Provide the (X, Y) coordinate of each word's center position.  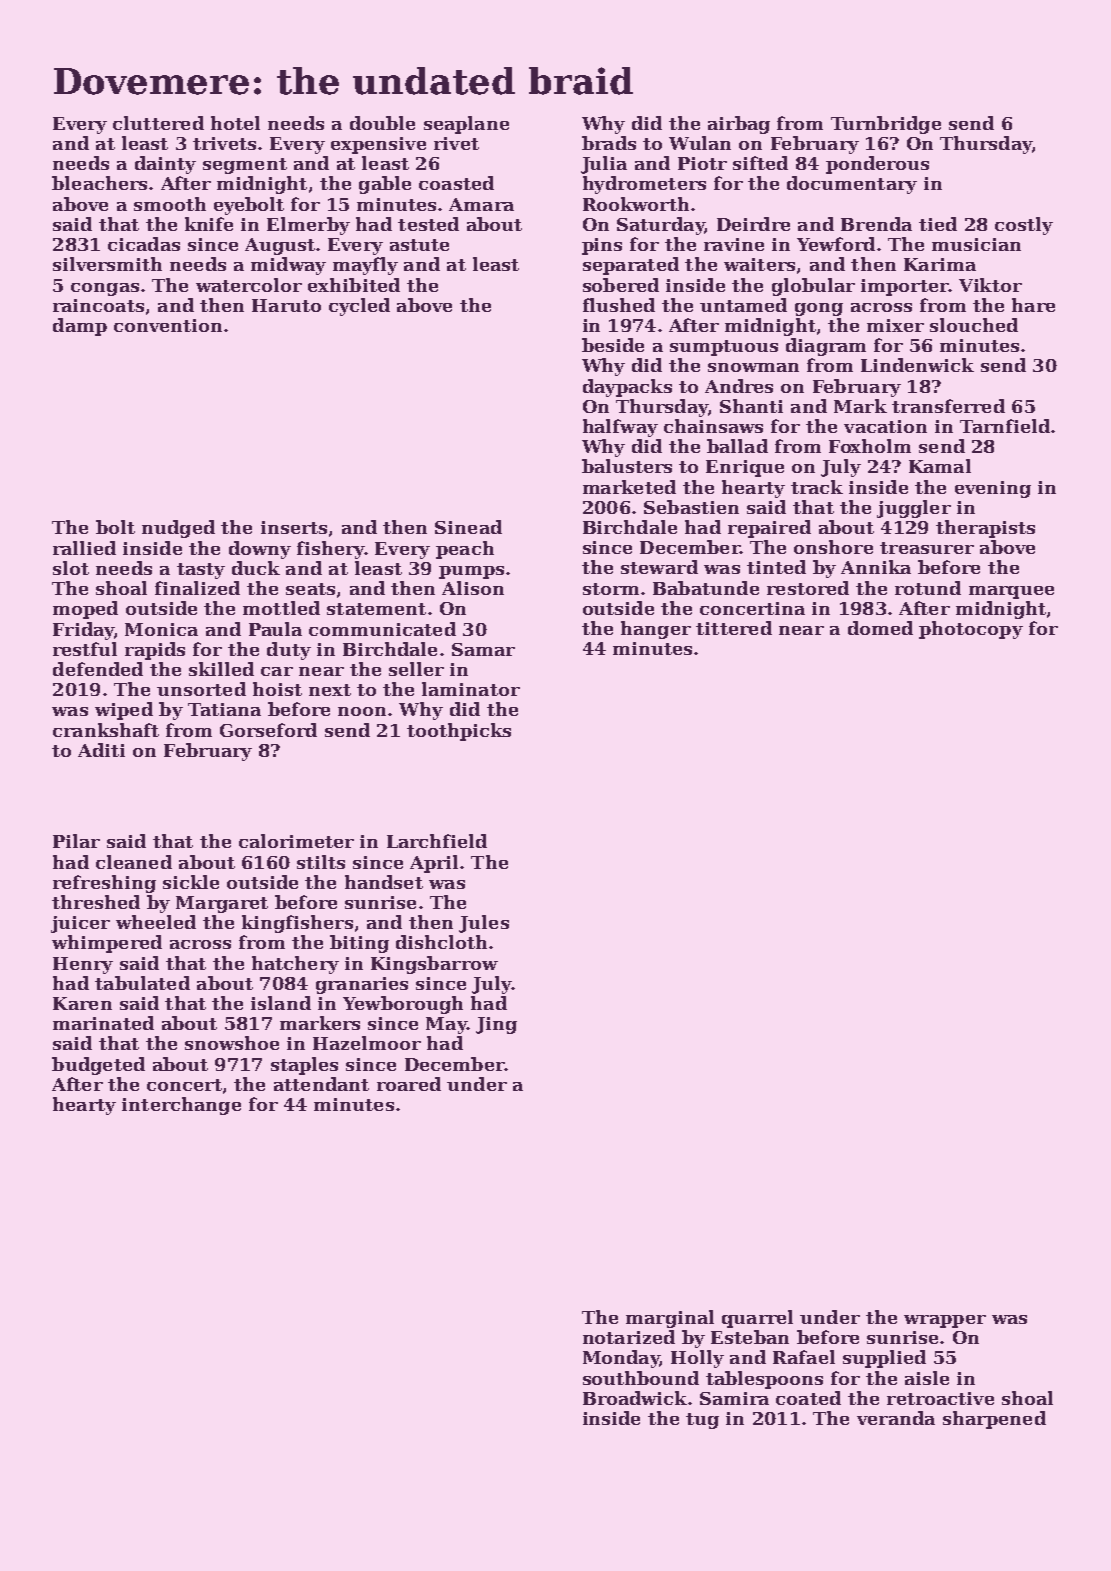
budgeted (98, 1066)
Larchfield (437, 841)
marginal (670, 1319)
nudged (178, 529)
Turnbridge (886, 125)
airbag (739, 125)
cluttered (158, 123)
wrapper (945, 1321)
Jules (484, 924)
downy (260, 550)
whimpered (107, 944)
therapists (985, 529)
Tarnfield (1005, 426)
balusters (627, 466)
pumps (471, 572)
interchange (181, 1106)
